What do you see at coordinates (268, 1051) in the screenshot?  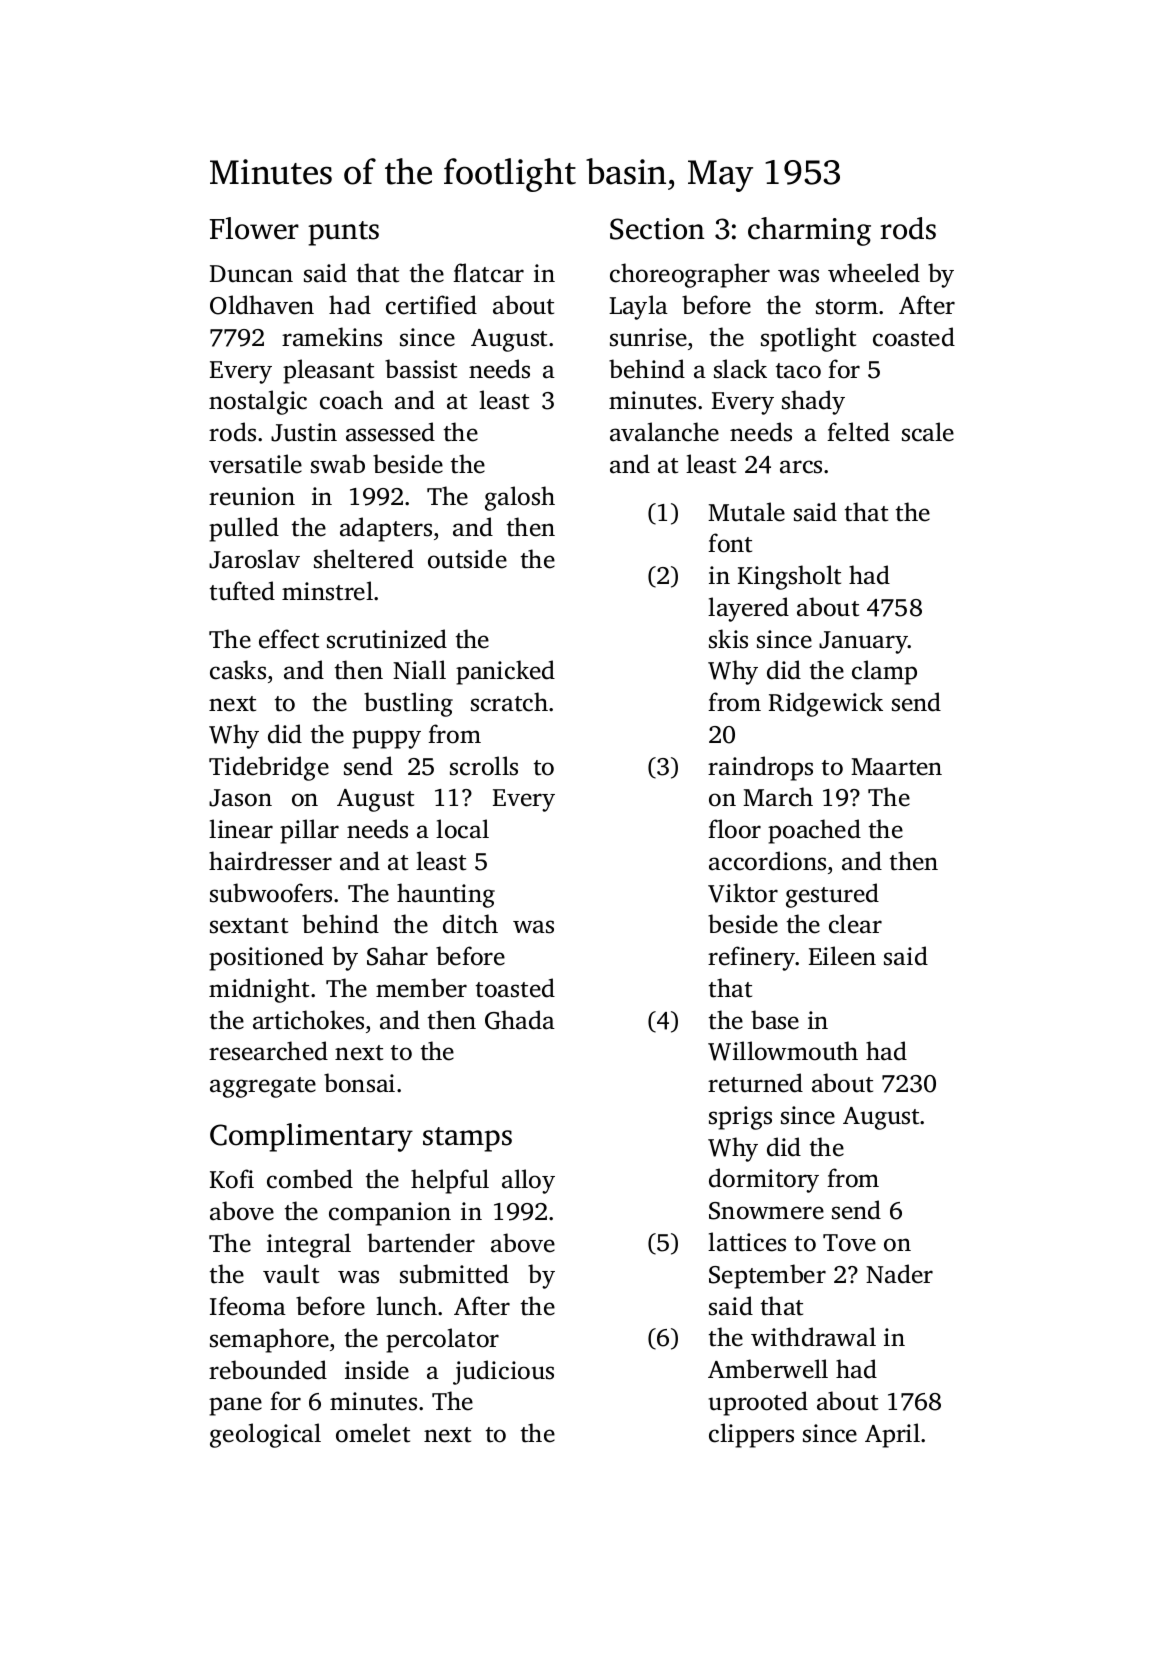 I see `researched` at bounding box center [268, 1051].
